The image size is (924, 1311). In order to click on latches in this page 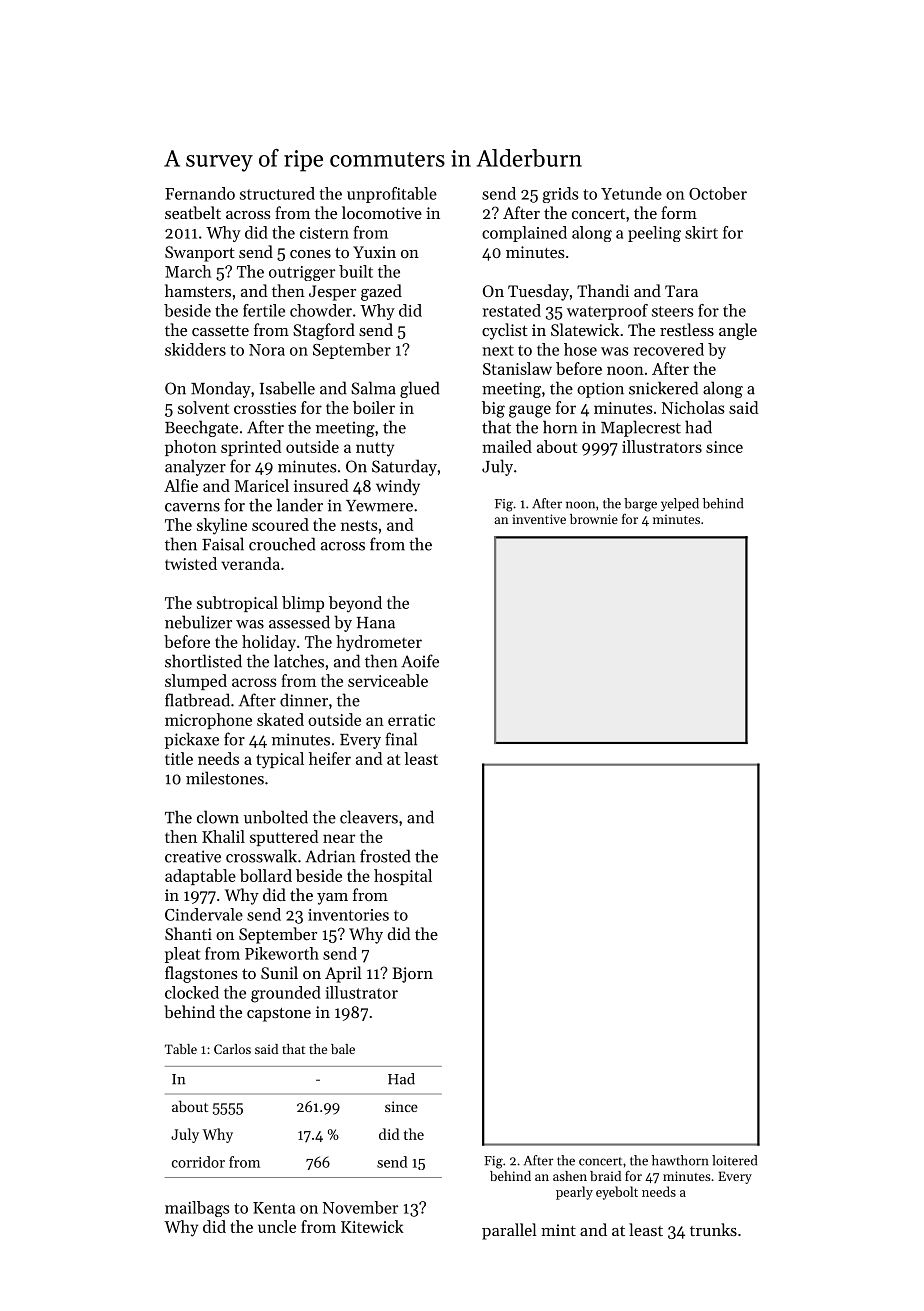, I will do `click(299, 661)`.
